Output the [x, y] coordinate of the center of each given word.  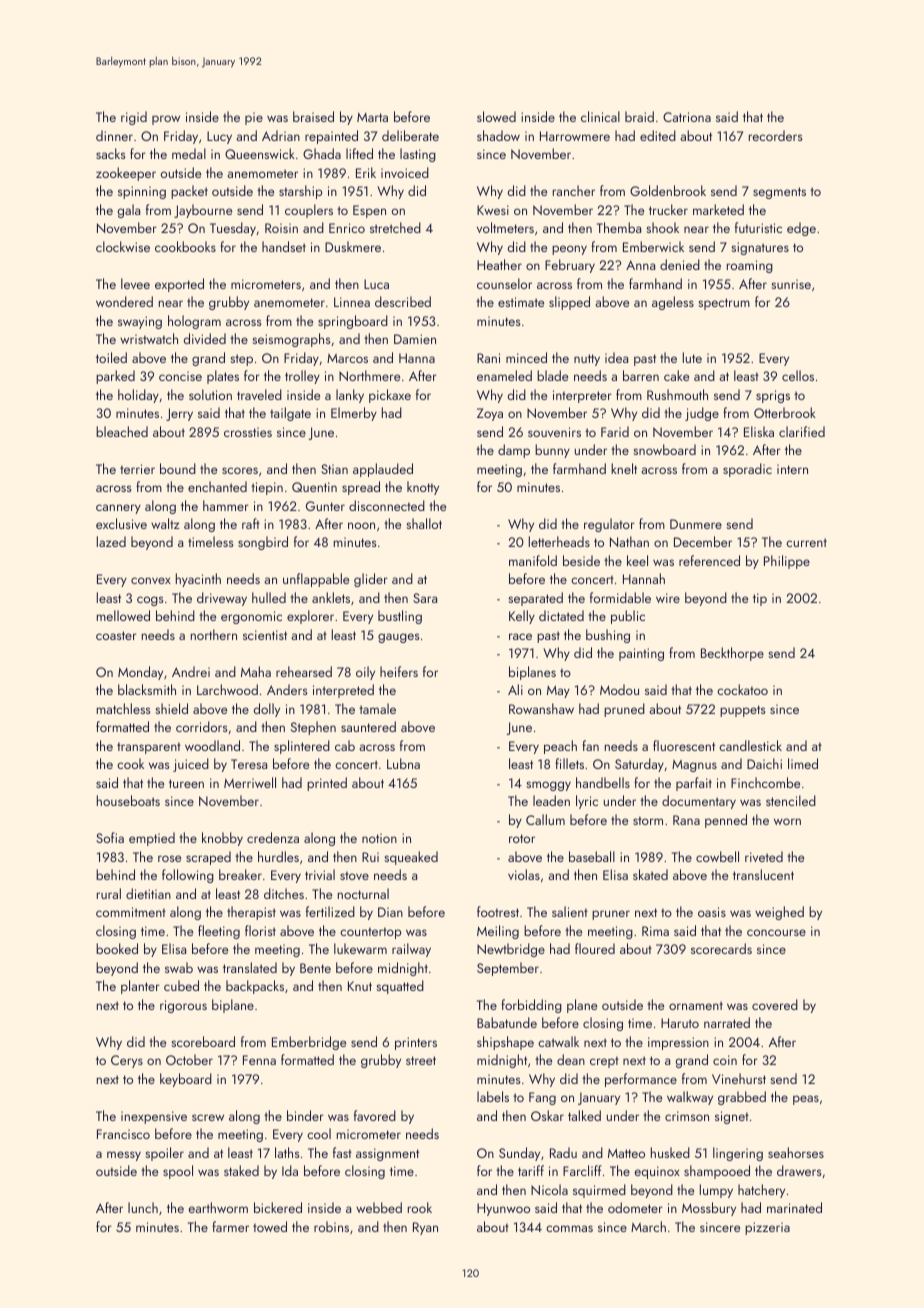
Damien [415, 339]
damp [514, 451]
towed [270, 1226]
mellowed [123, 615]
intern [792, 469]
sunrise [791, 284]
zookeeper [126, 174]
